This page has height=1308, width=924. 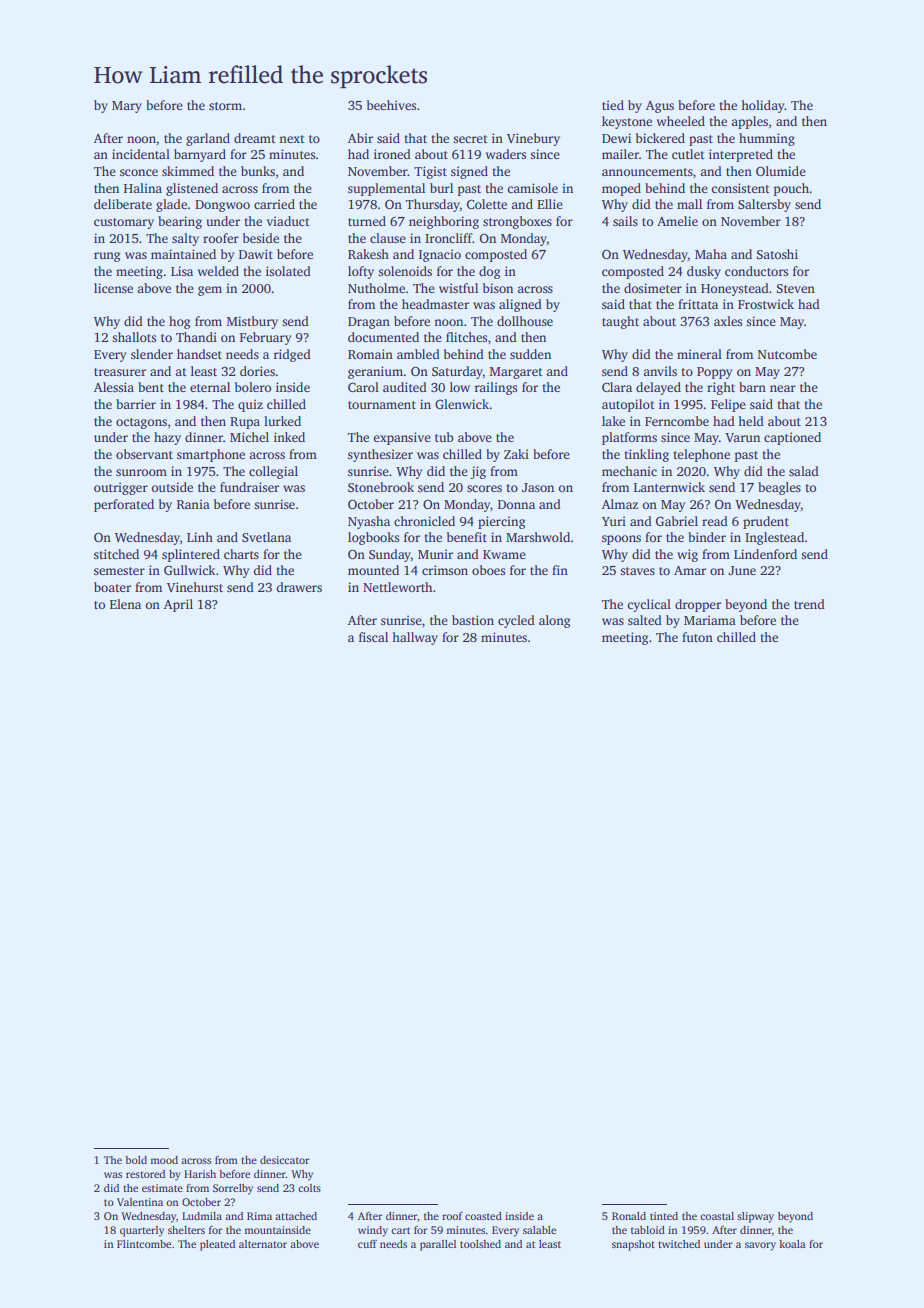 What do you see at coordinates (629, 1216) in the page?
I see `Ronald` at bounding box center [629, 1216].
